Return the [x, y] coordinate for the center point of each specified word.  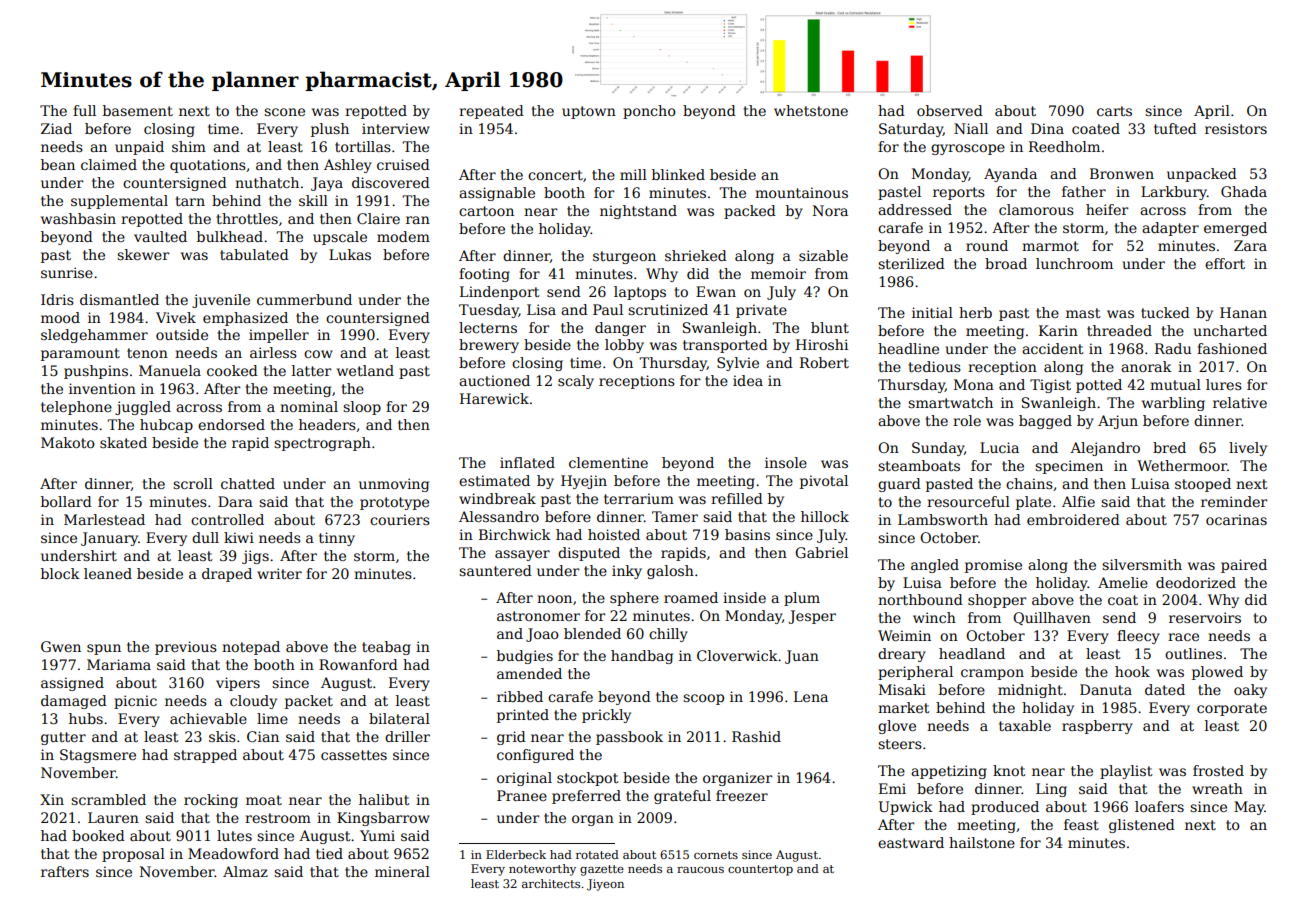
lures [1224, 384]
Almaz [245, 871]
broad [1006, 263]
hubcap [166, 426]
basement [138, 110]
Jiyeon [605, 885]
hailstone [982, 842]
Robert [824, 362]
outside [182, 334]
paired [1244, 566]
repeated [491, 112]
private [761, 311]
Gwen [61, 646]
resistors [1236, 128]
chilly [668, 635]
